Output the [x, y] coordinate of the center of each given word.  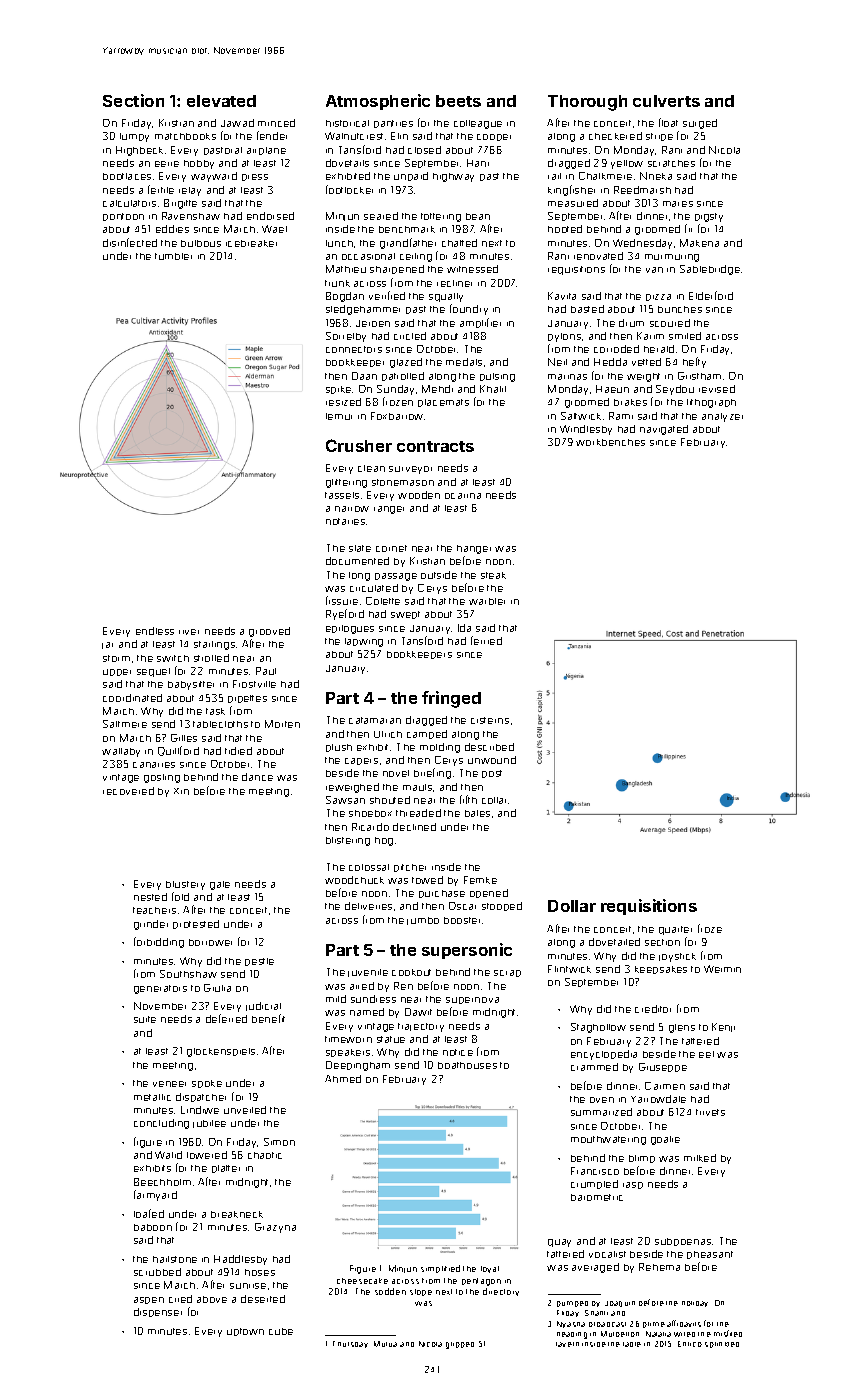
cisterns [490, 720]
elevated [221, 101]
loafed [149, 1213]
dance [257, 777]
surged [700, 124]
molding [440, 748]
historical [347, 123]
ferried [486, 640]
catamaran [375, 720]
